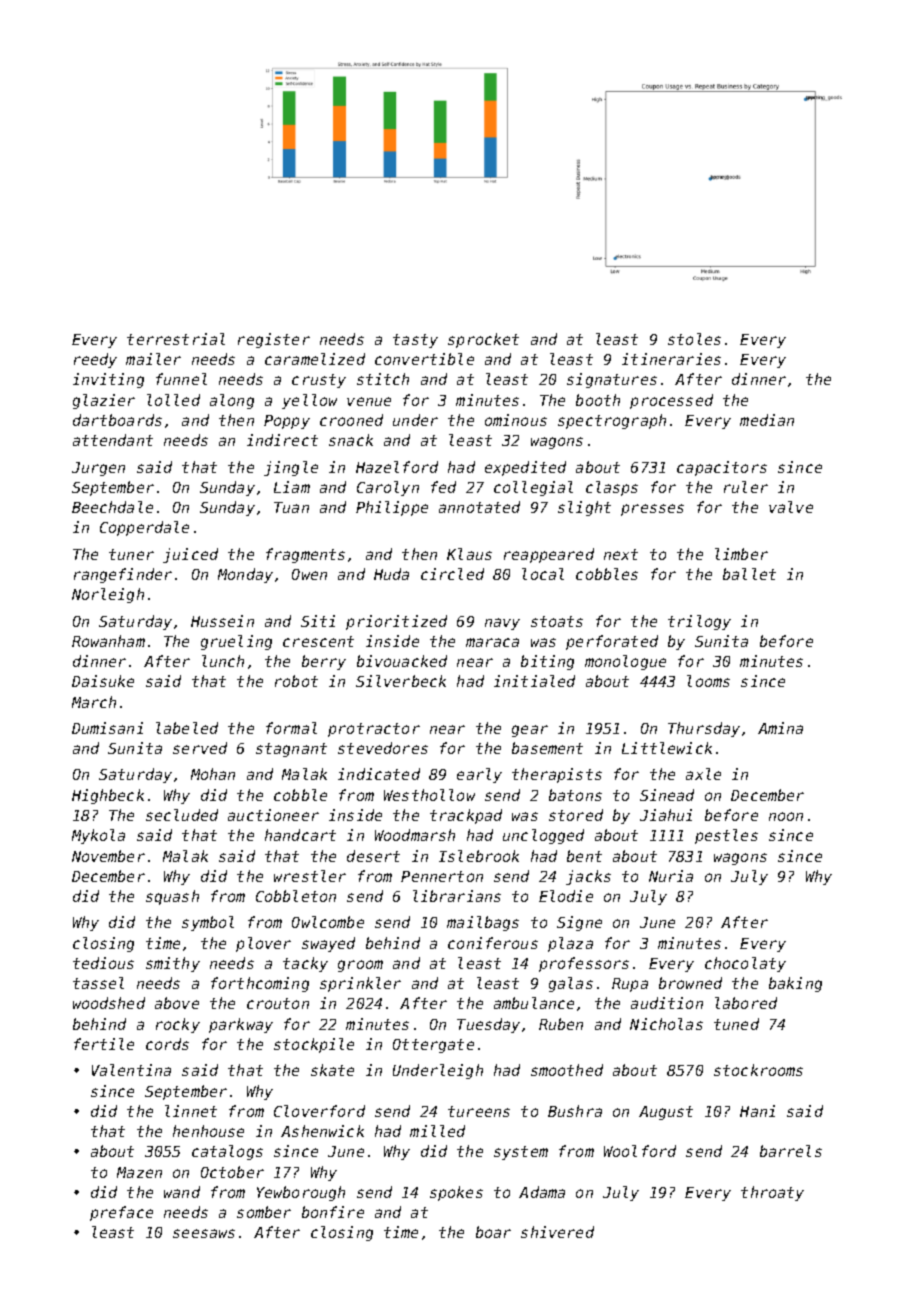  What do you see at coordinates (208, 923) in the page?
I see `symbol` at bounding box center [208, 923].
